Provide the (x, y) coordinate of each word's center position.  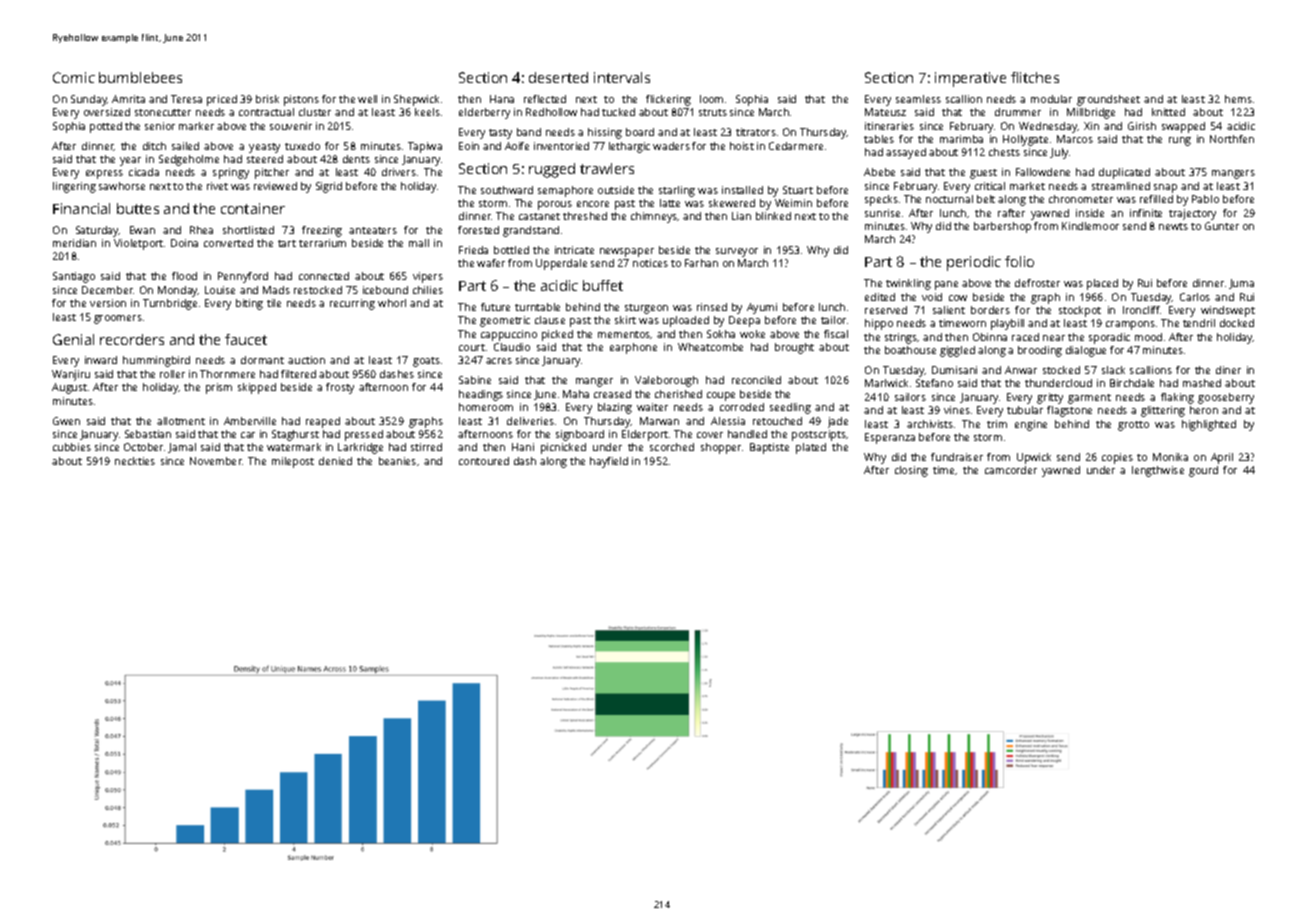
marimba (961, 139)
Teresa (186, 99)
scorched (672, 447)
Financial (81, 208)
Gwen (66, 421)
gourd (1203, 471)
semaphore (565, 191)
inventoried (561, 146)
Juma (1241, 284)
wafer (491, 263)
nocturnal (949, 199)
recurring (352, 304)
